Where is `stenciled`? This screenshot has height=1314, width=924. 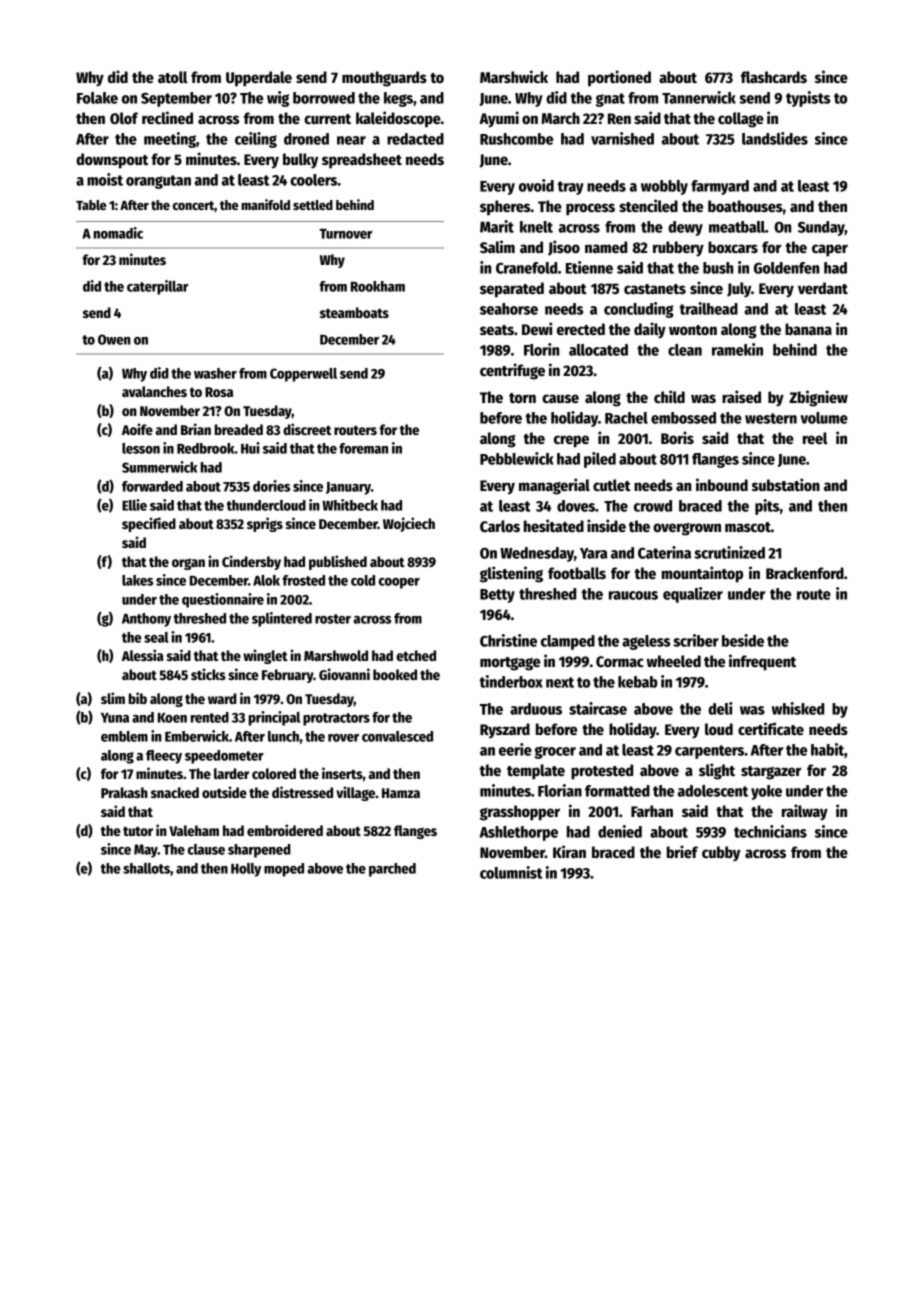 stenciled is located at coordinates (648, 205).
